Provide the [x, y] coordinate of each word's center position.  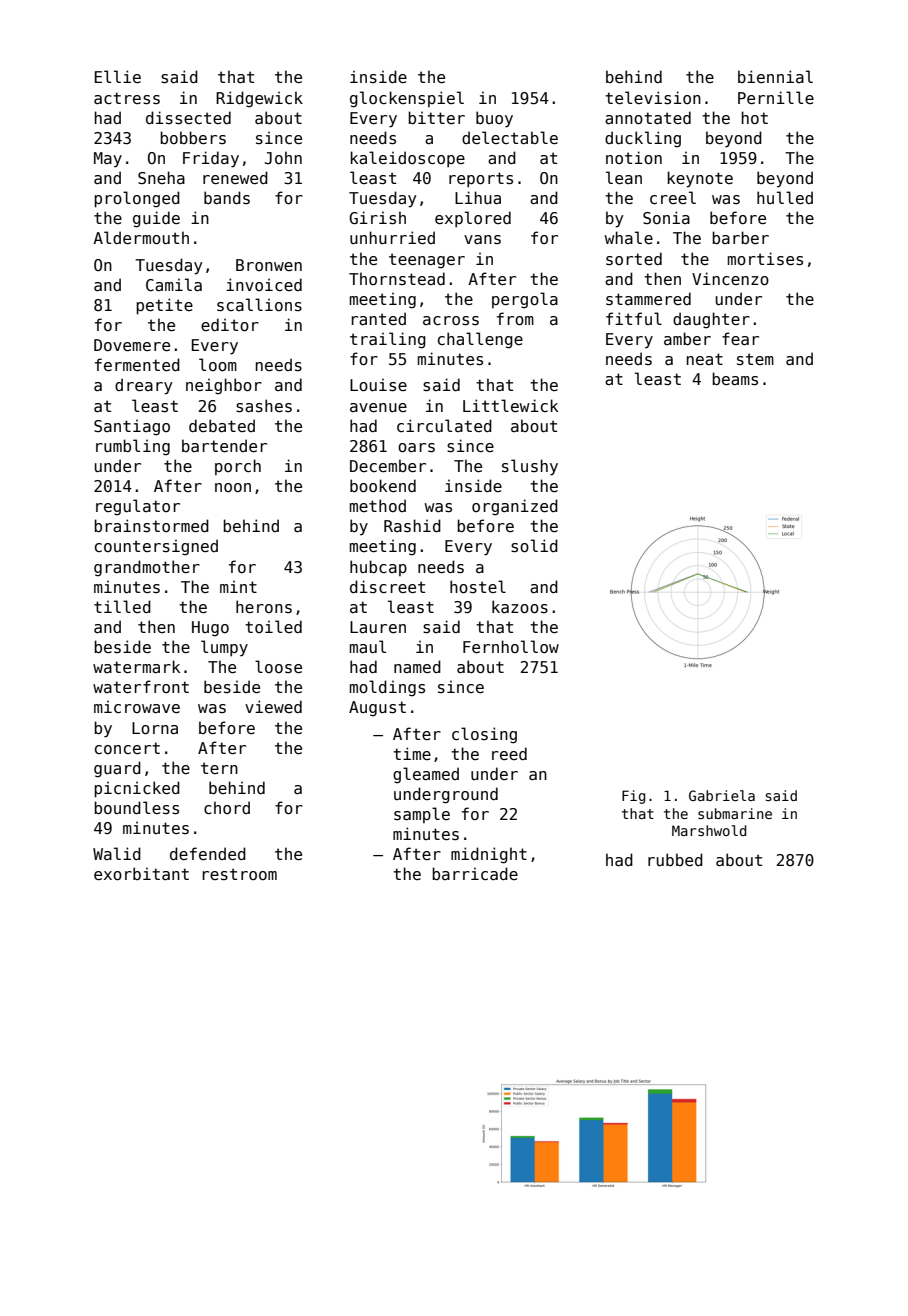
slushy [530, 467]
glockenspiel [407, 99]
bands [227, 198]
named [417, 666]
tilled [122, 606]
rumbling [133, 447]
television [653, 98]
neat [705, 359]
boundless [136, 808]
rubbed [675, 859]
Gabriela [722, 795]
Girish [377, 218]
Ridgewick [259, 99]
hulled [785, 197]
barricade [475, 873]
